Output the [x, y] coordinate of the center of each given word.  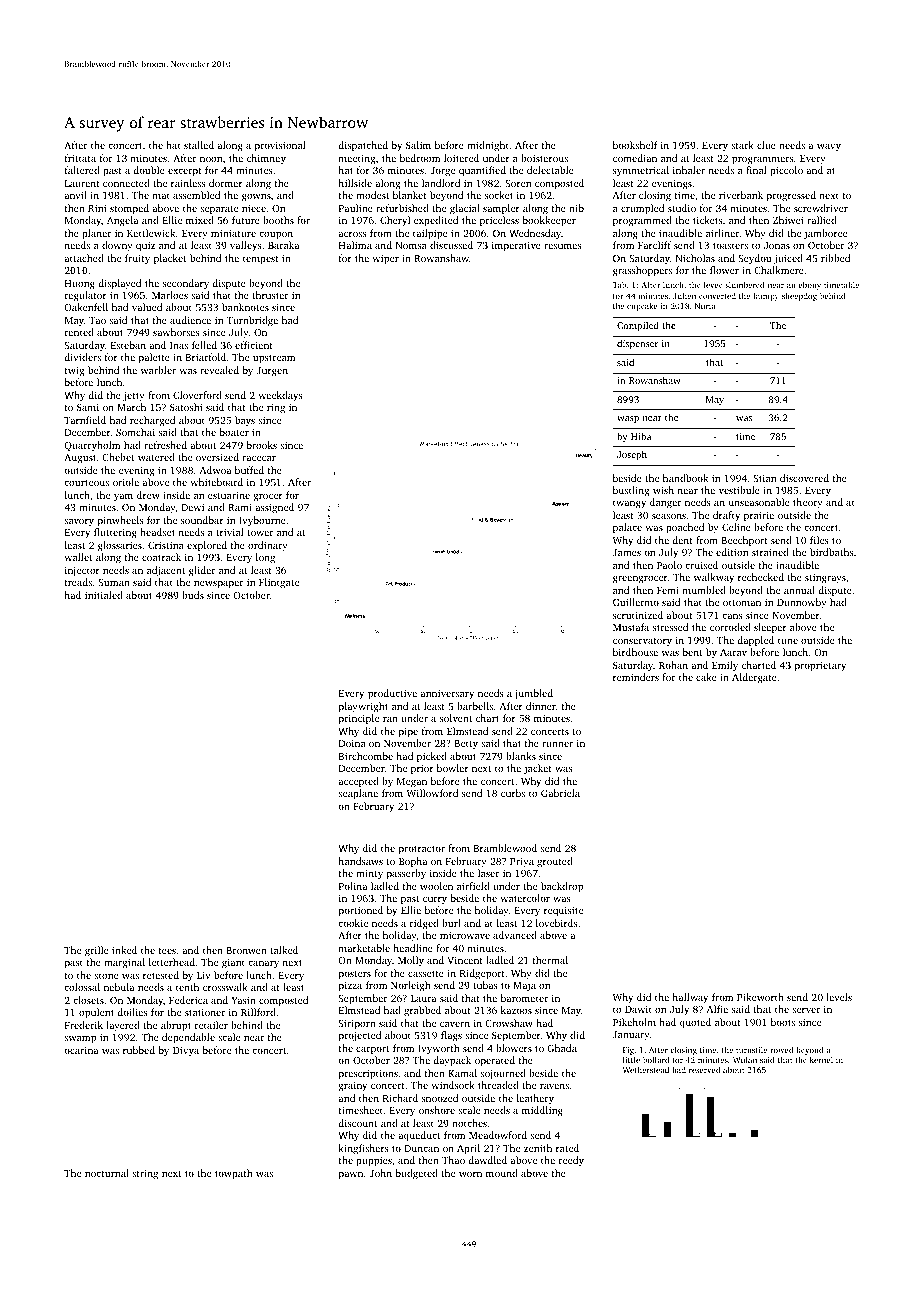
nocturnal [107, 1173]
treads [78, 582]
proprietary [820, 666]
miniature [233, 233]
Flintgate [279, 583]
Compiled [638, 326]
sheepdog [799, 297]
